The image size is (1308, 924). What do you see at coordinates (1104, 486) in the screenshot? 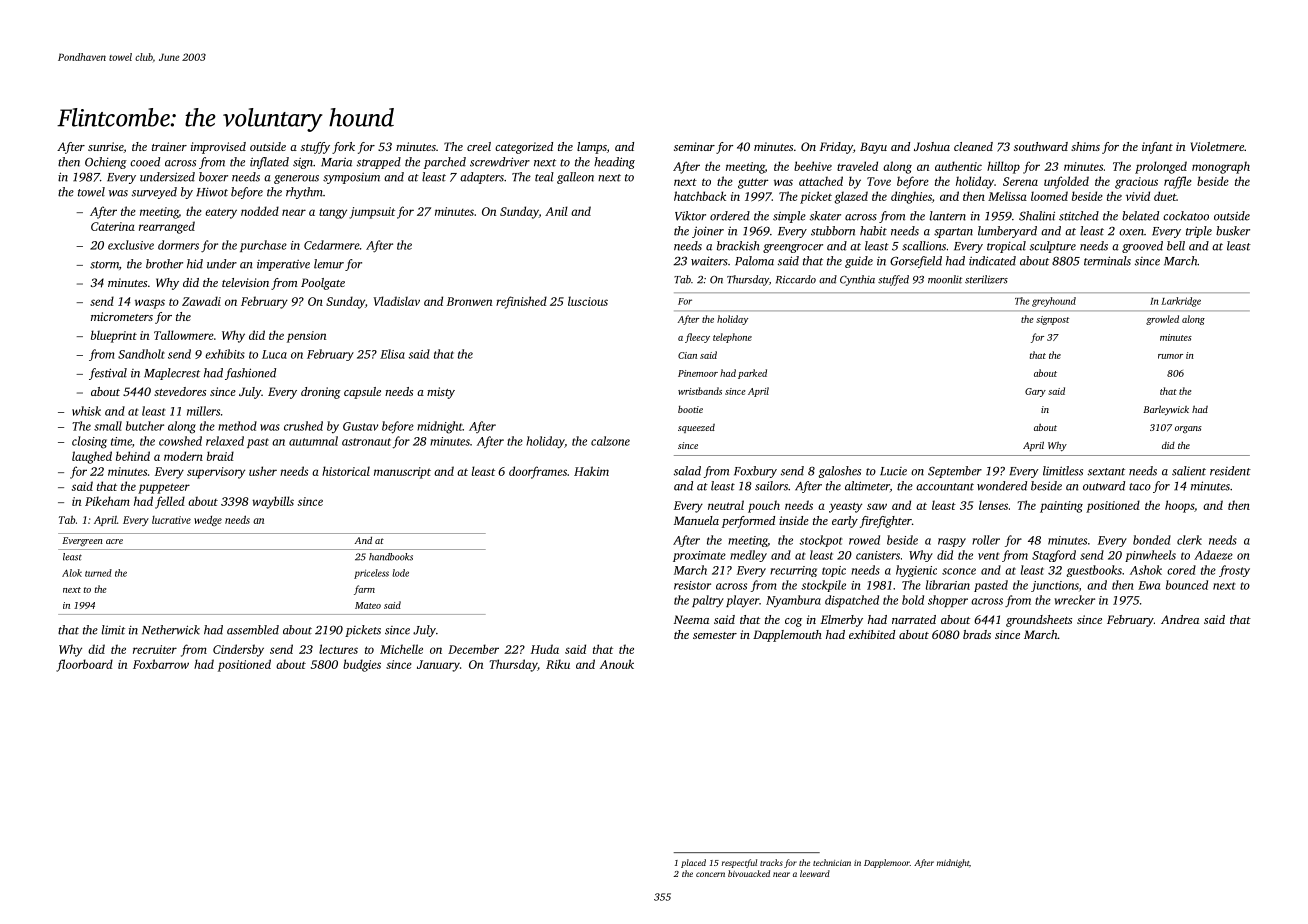
I see `outward` at bounding box center [1104, 486].
